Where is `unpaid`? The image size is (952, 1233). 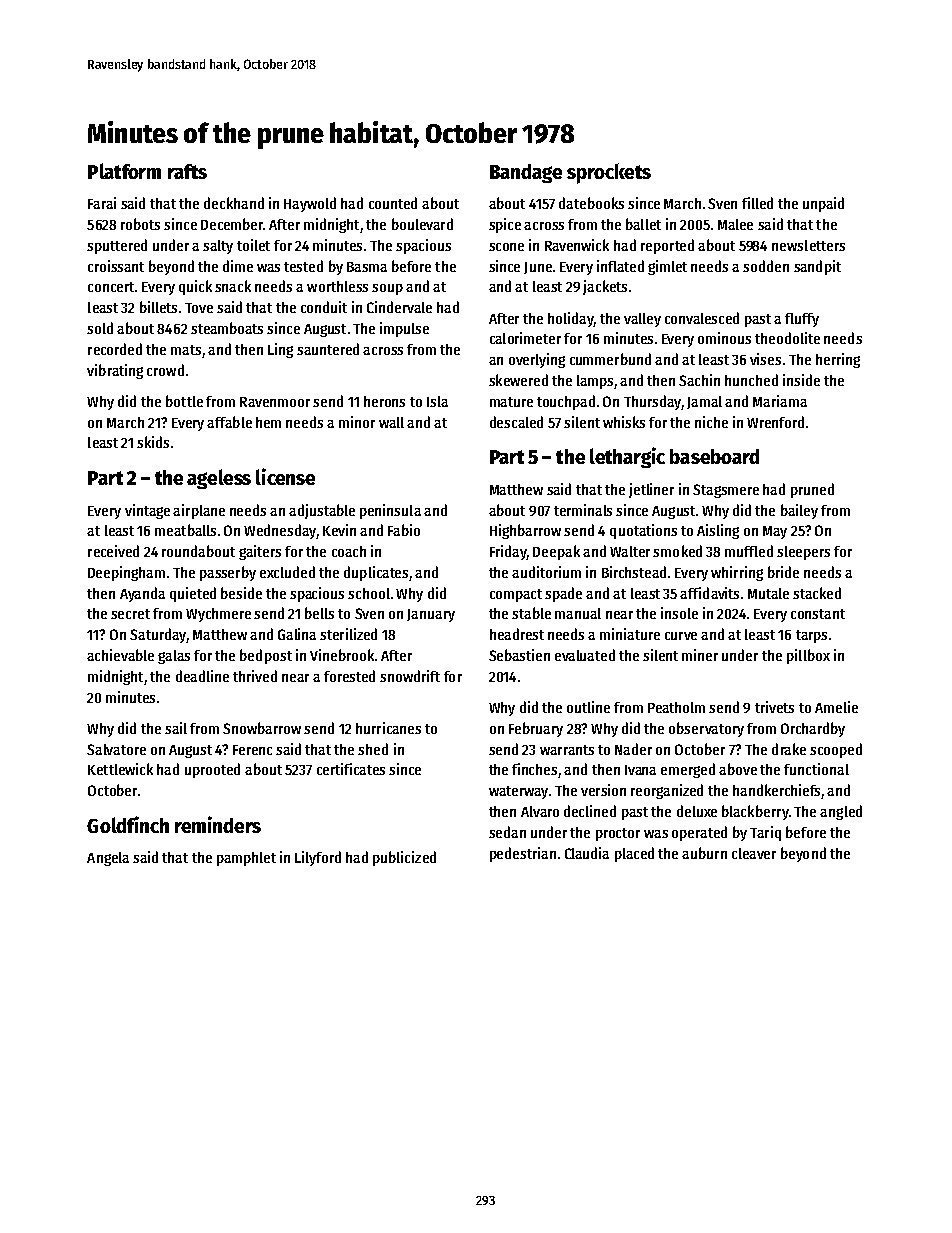
unpaid is located at coordinates (823, 204).
